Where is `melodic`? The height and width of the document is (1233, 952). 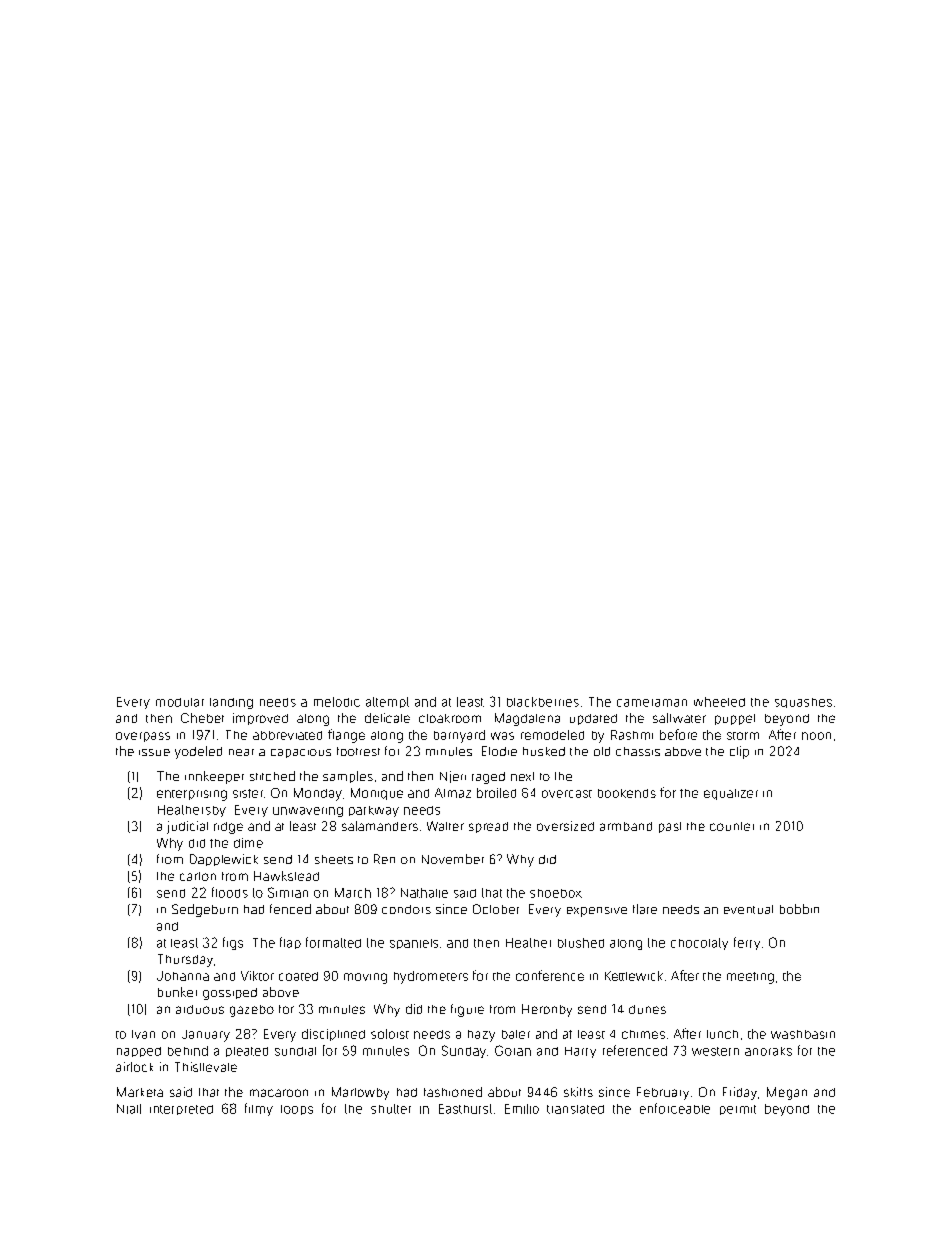
melodic is located at coordinates (337, 702).
